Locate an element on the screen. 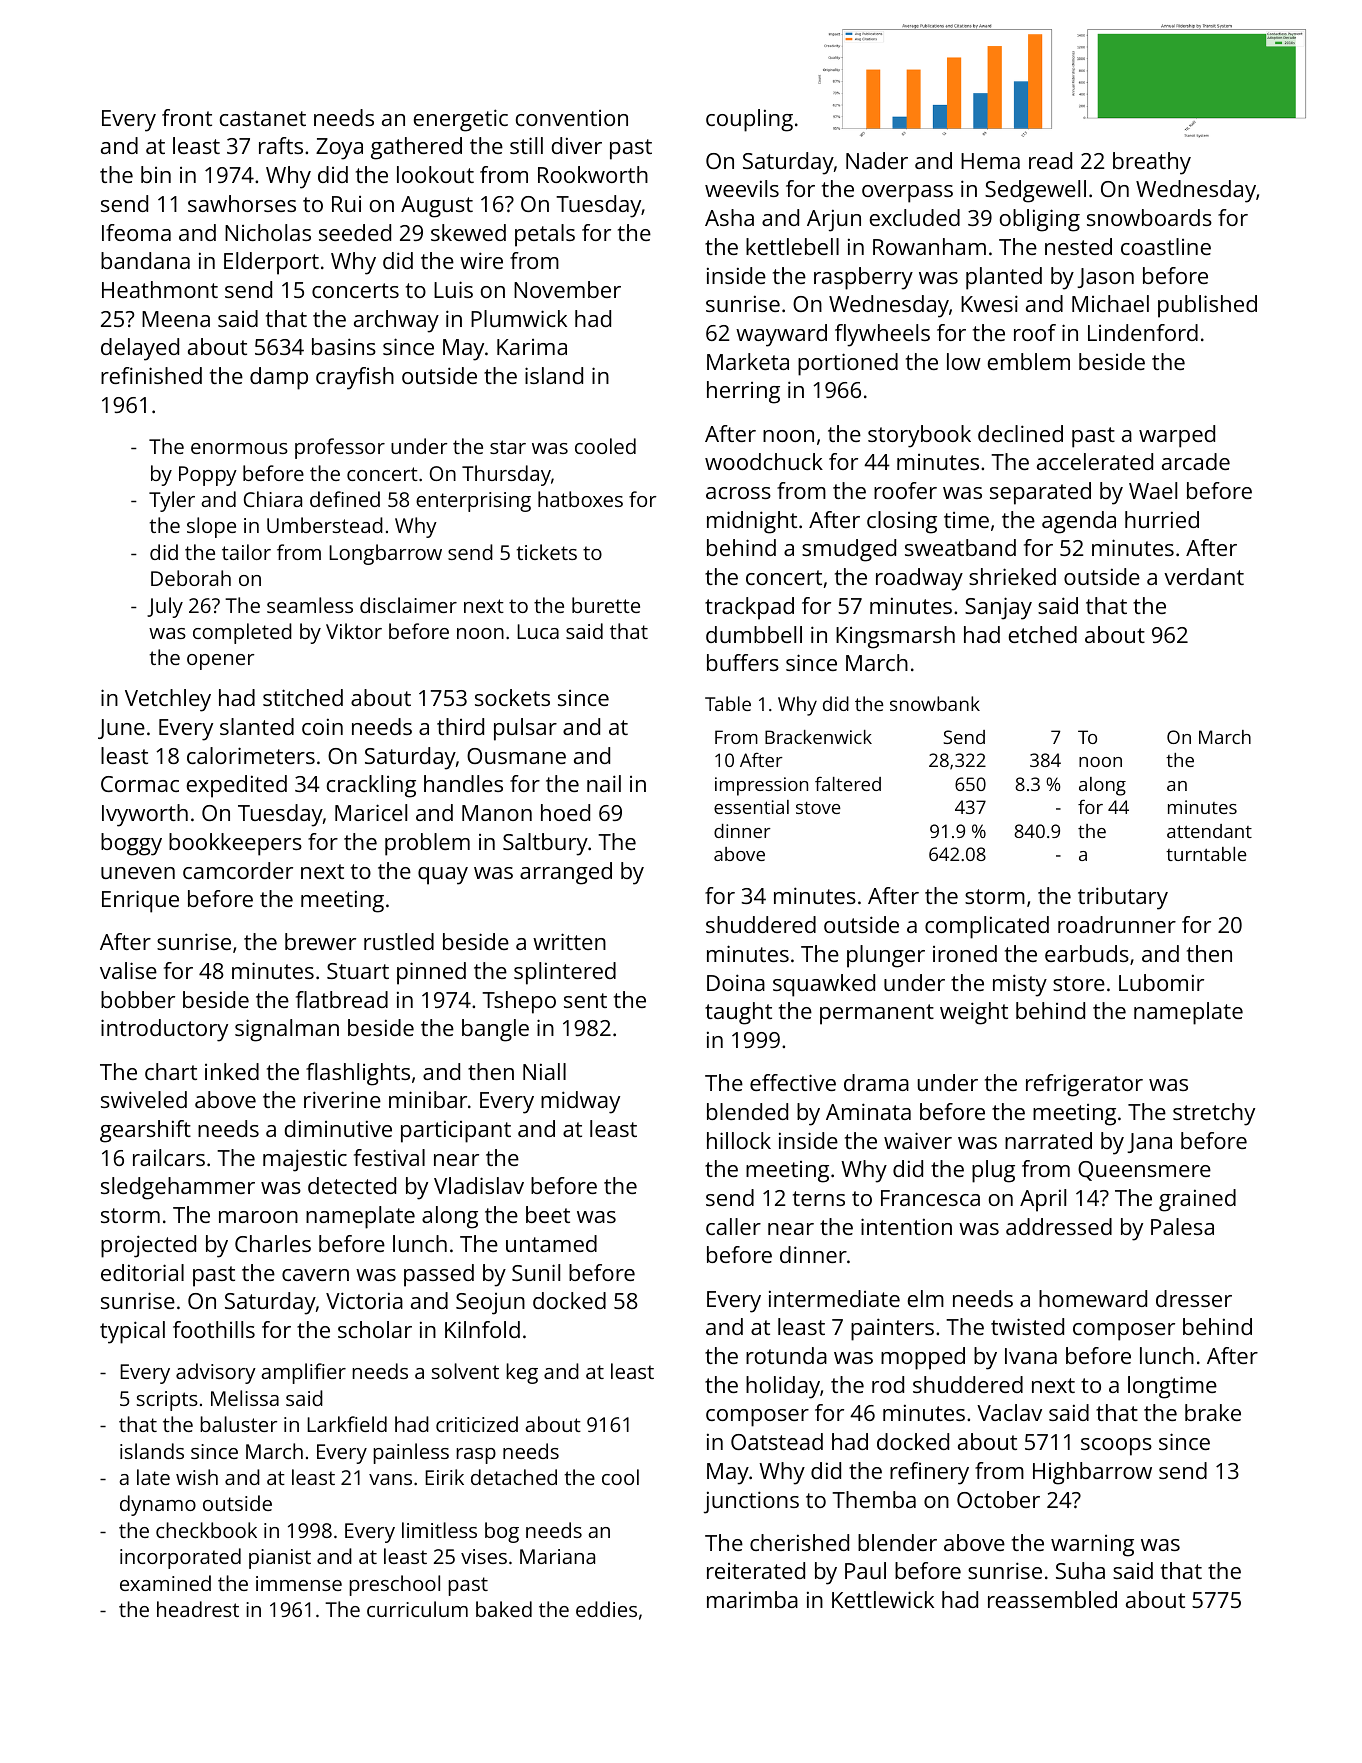 The width and height of the screenshot is (1362, 1763). wish is located at coordinates (197, 1477).
